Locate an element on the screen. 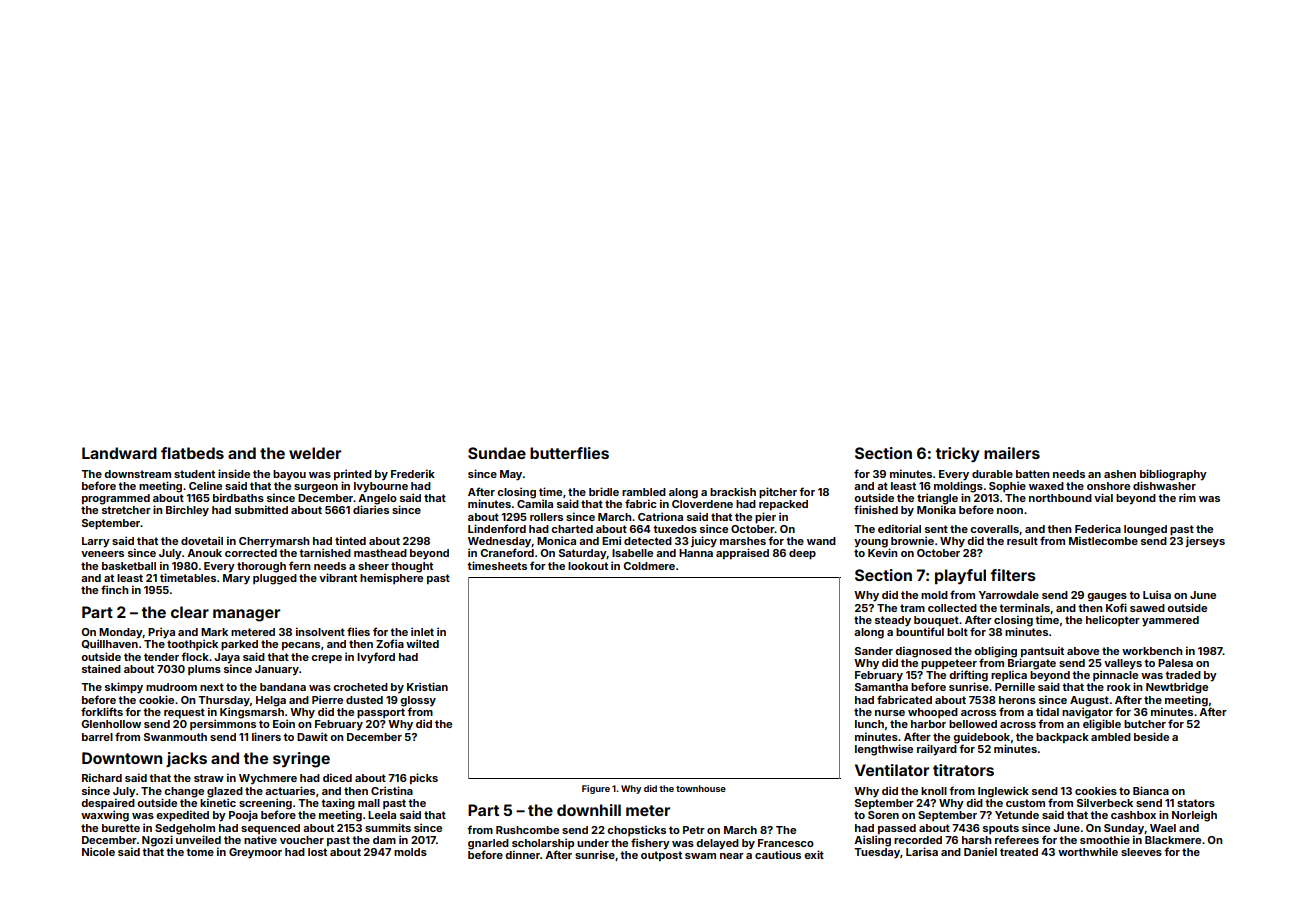 Image resolution: width=1308 pixels, height=924 pixels. whooped is located at coordinates (933, 713).
